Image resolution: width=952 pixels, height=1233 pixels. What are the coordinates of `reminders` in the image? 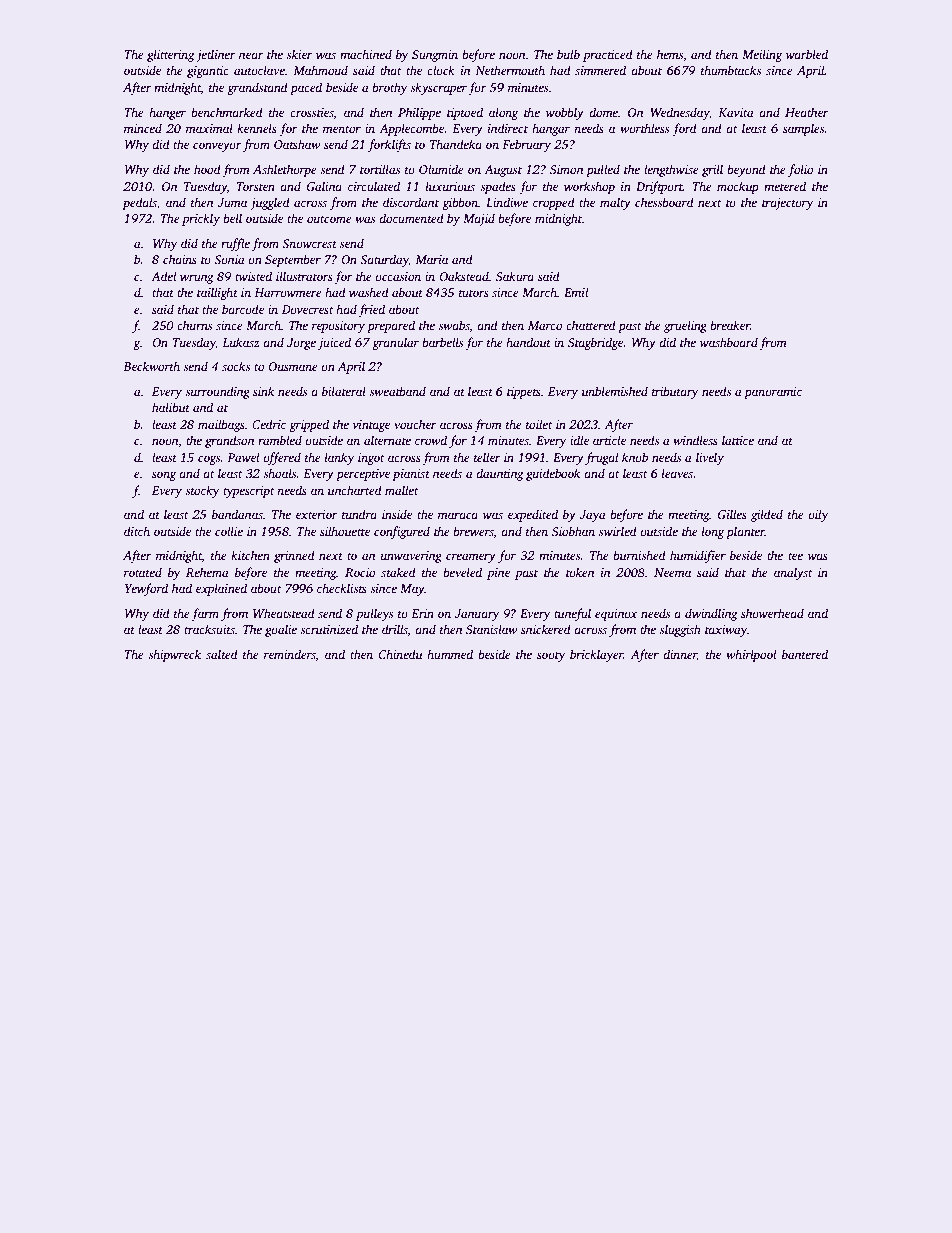 It's located at (290, 654).
